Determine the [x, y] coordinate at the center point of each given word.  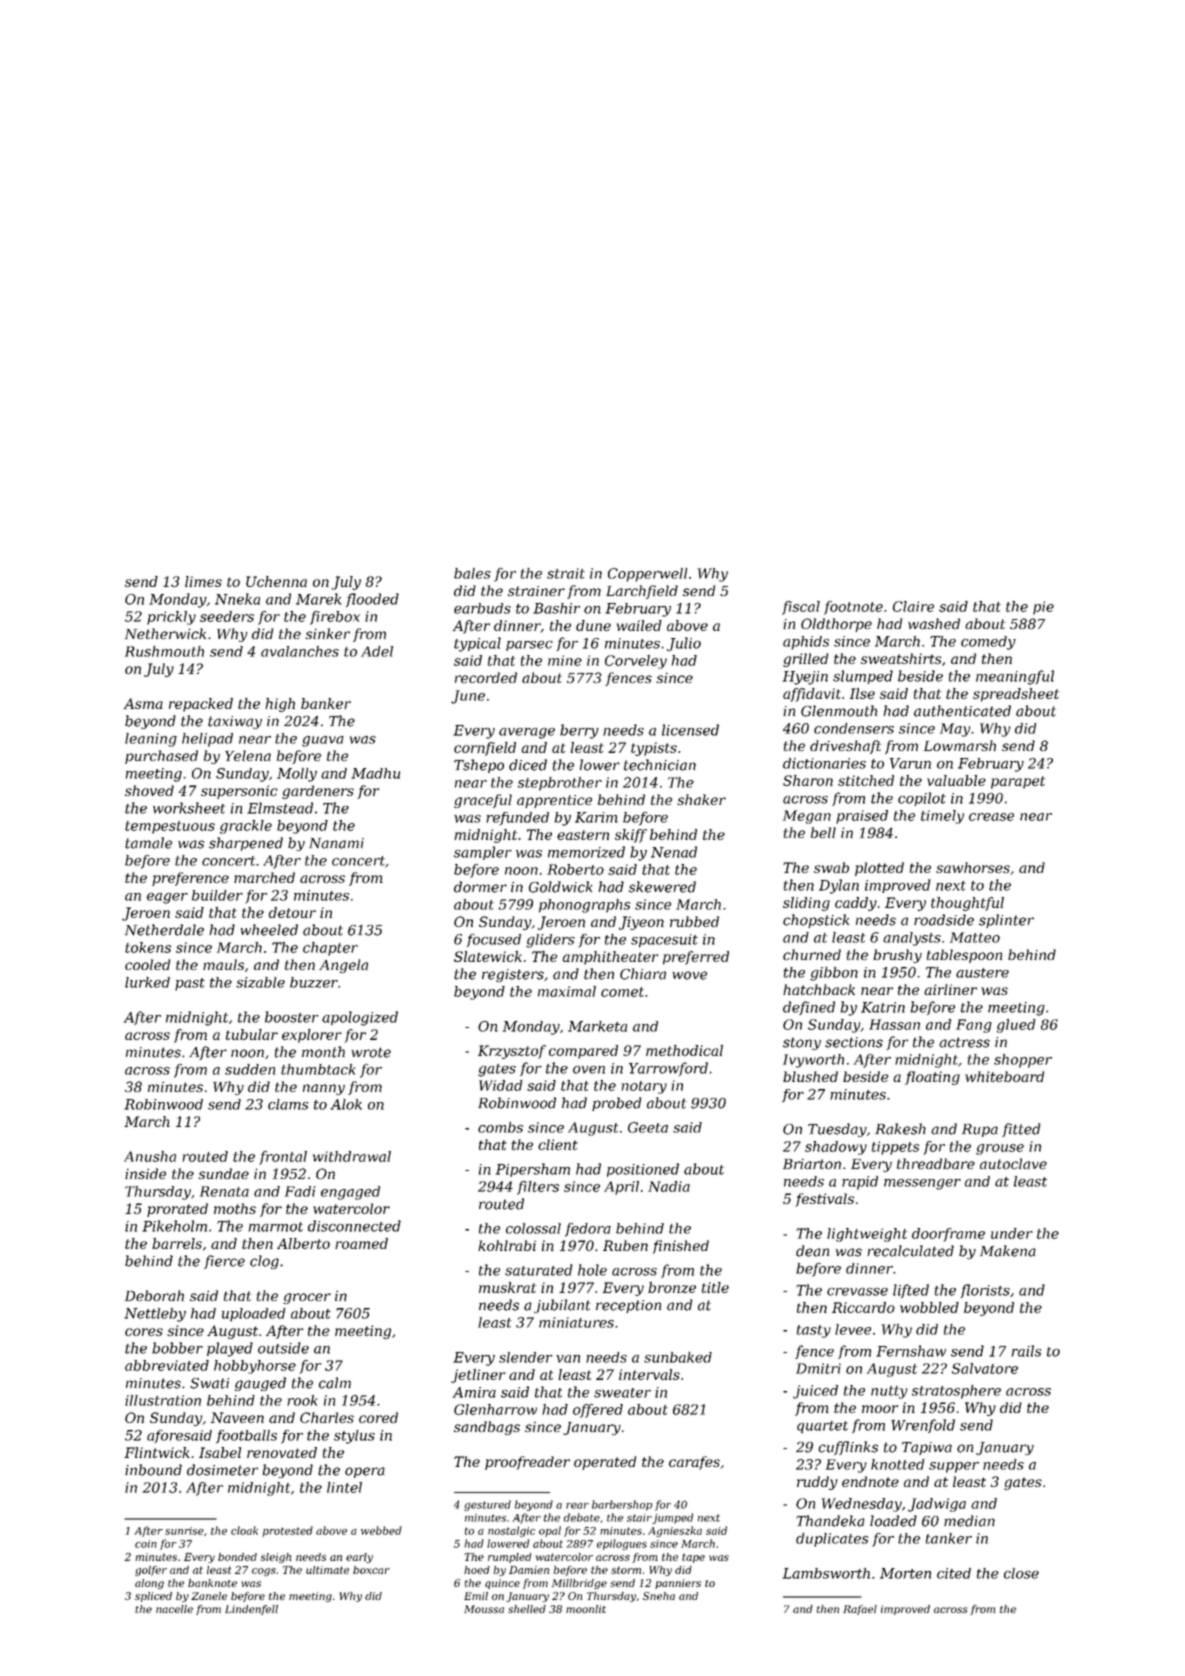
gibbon [834, 974]
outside [283, 1348]
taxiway [235, 722]
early [359, 1558]
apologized [360, 1018]
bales [472, 573]
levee [853, 1329]
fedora [588, 1230]
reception [628, 1306]
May [955, 730]
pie [1043, 608]
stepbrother [560, 784]
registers [513, 975]
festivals [825, 1200]
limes [203, 581]
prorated [177, 1210]
